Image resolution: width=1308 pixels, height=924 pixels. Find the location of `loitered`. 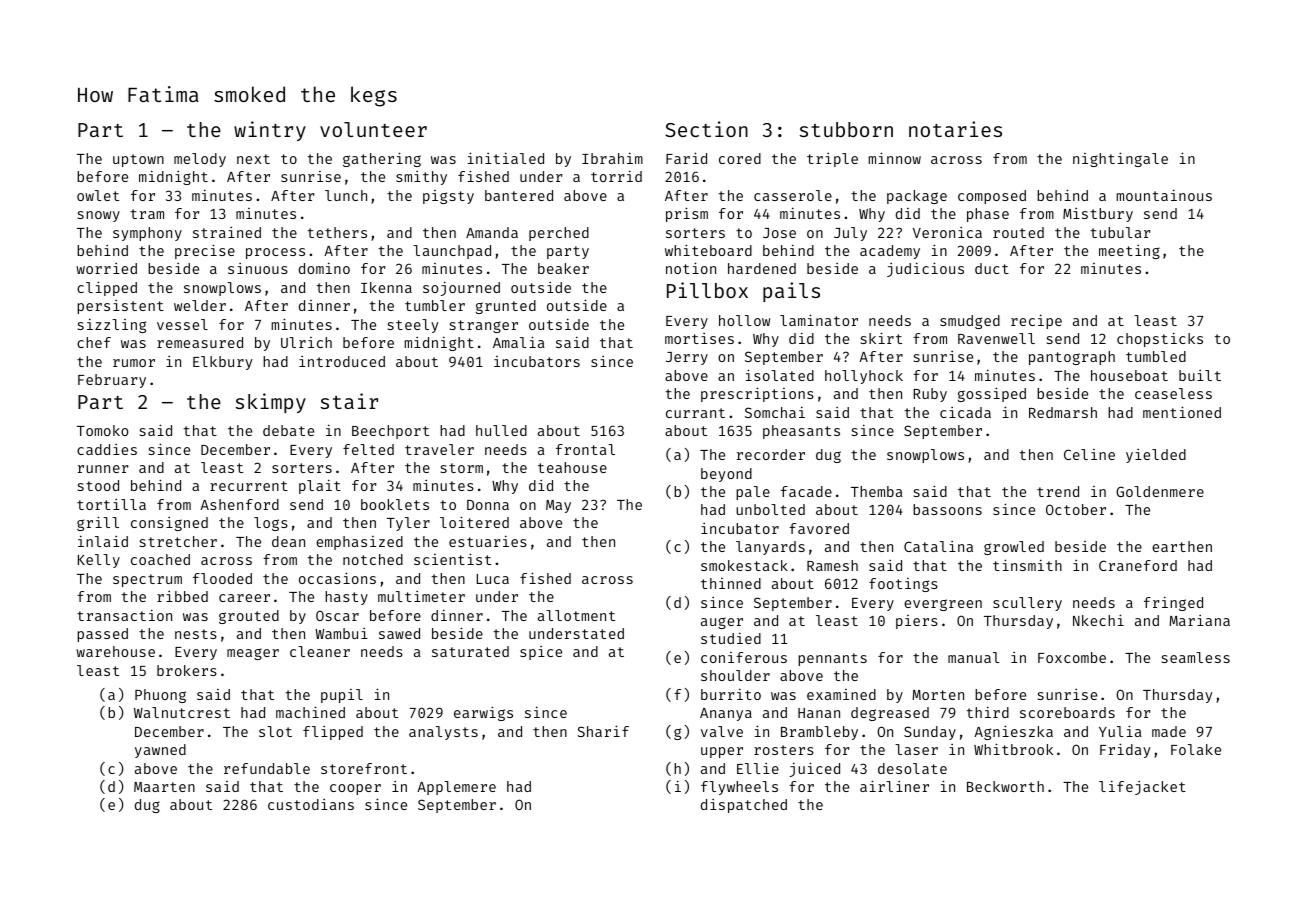

loitered is located at coordinates (474, 522).
